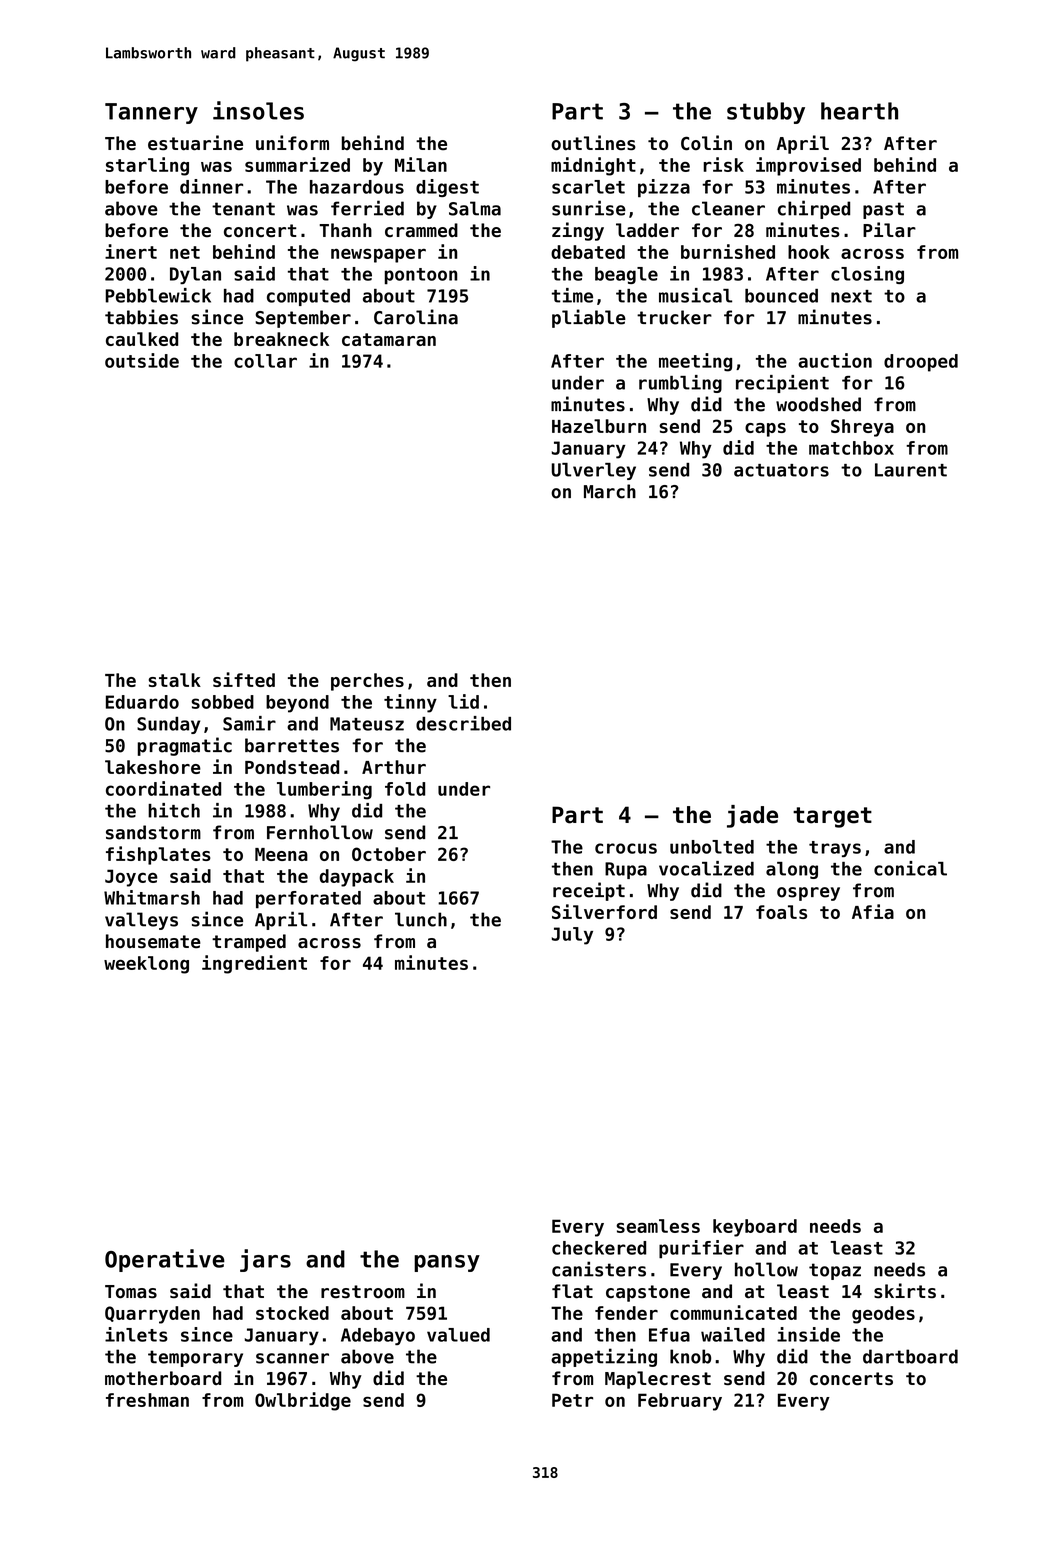 This image has height=1541, width=1064. I want to click on checkered, so click(599, 1248).
